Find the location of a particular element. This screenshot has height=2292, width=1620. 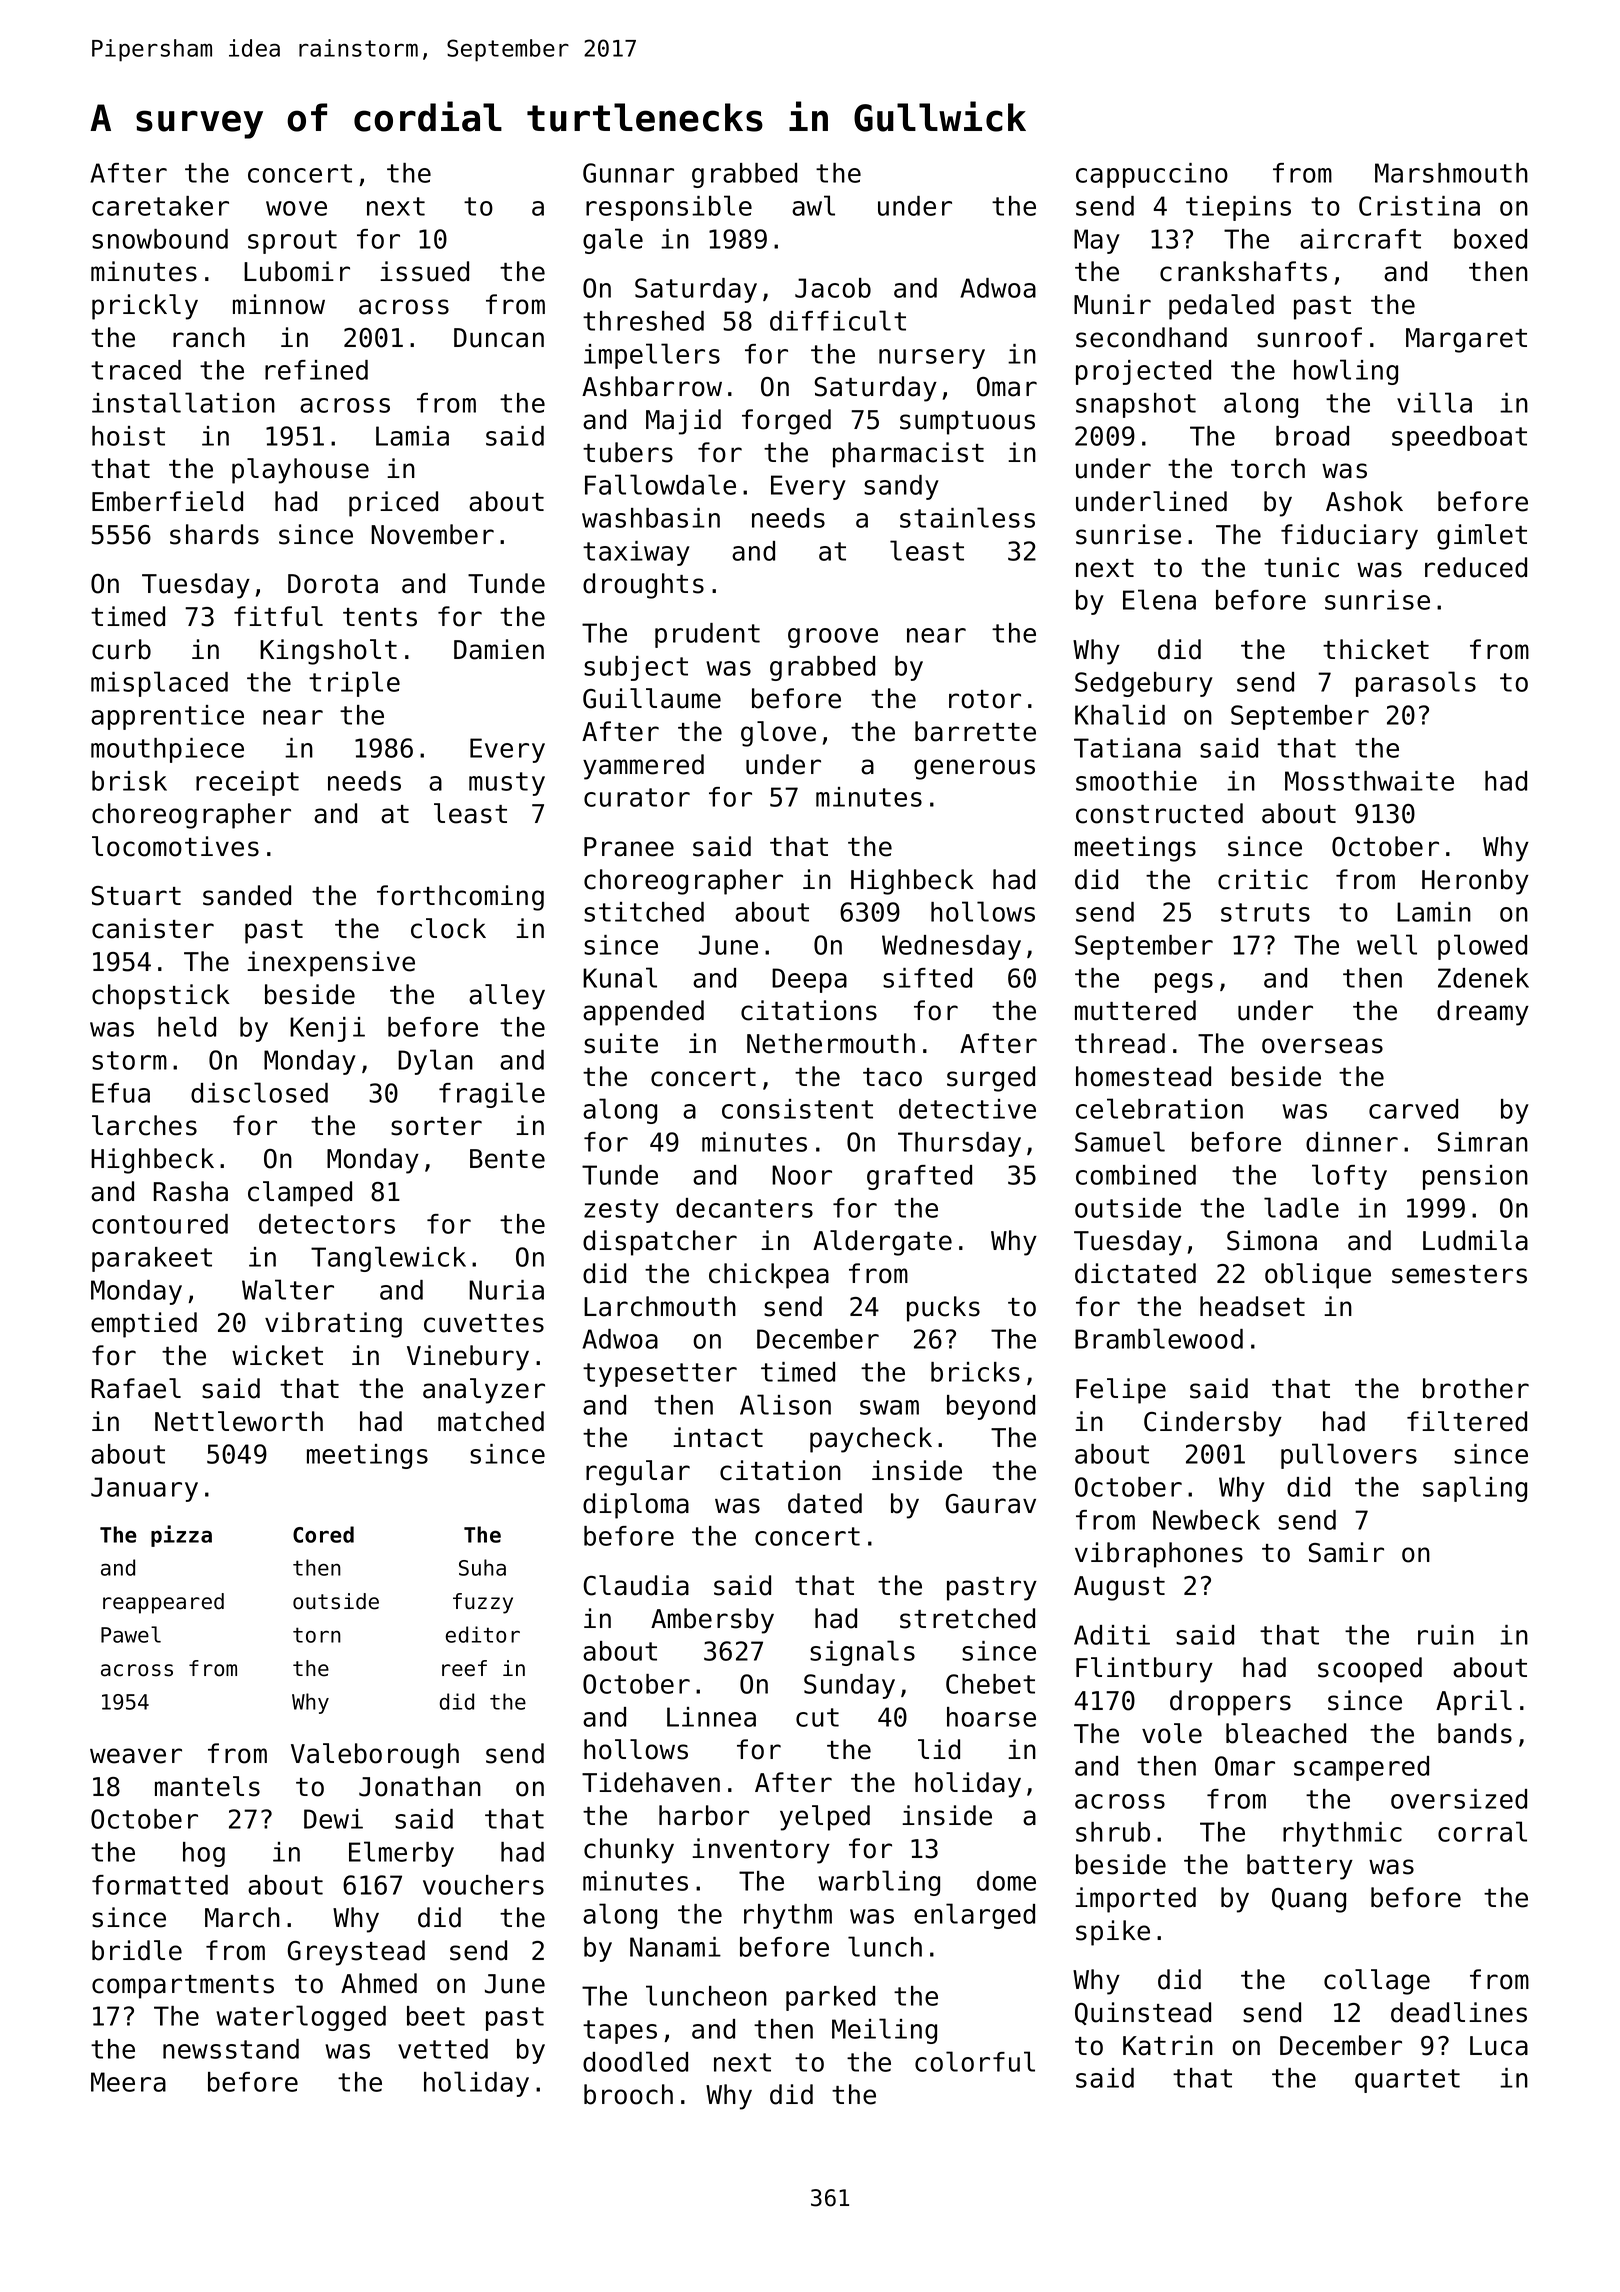

sorter is located at coordinates (436, 1126).
